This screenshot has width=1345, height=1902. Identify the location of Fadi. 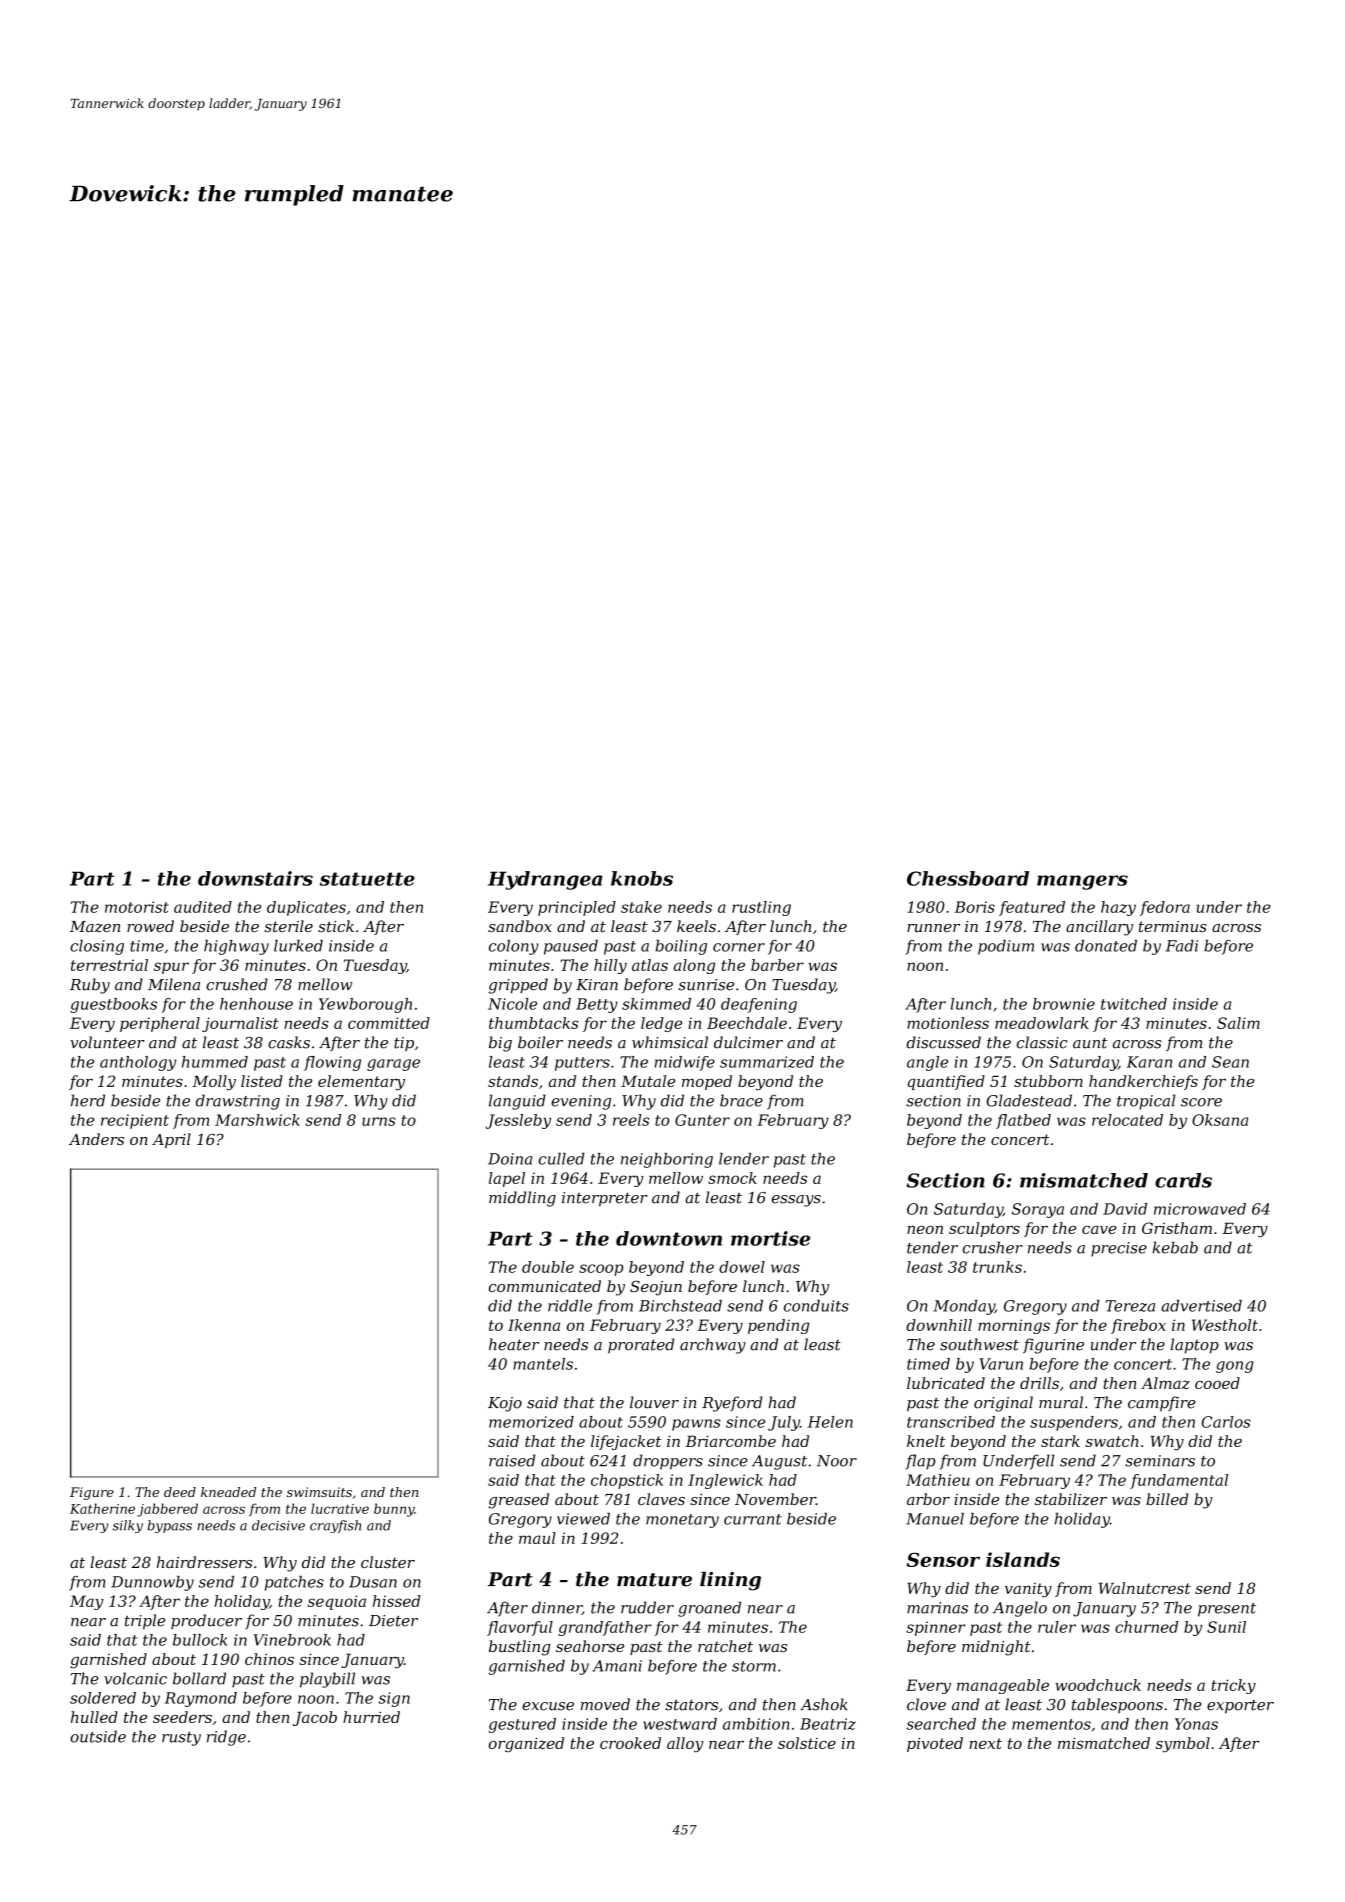
(1182, 946).
